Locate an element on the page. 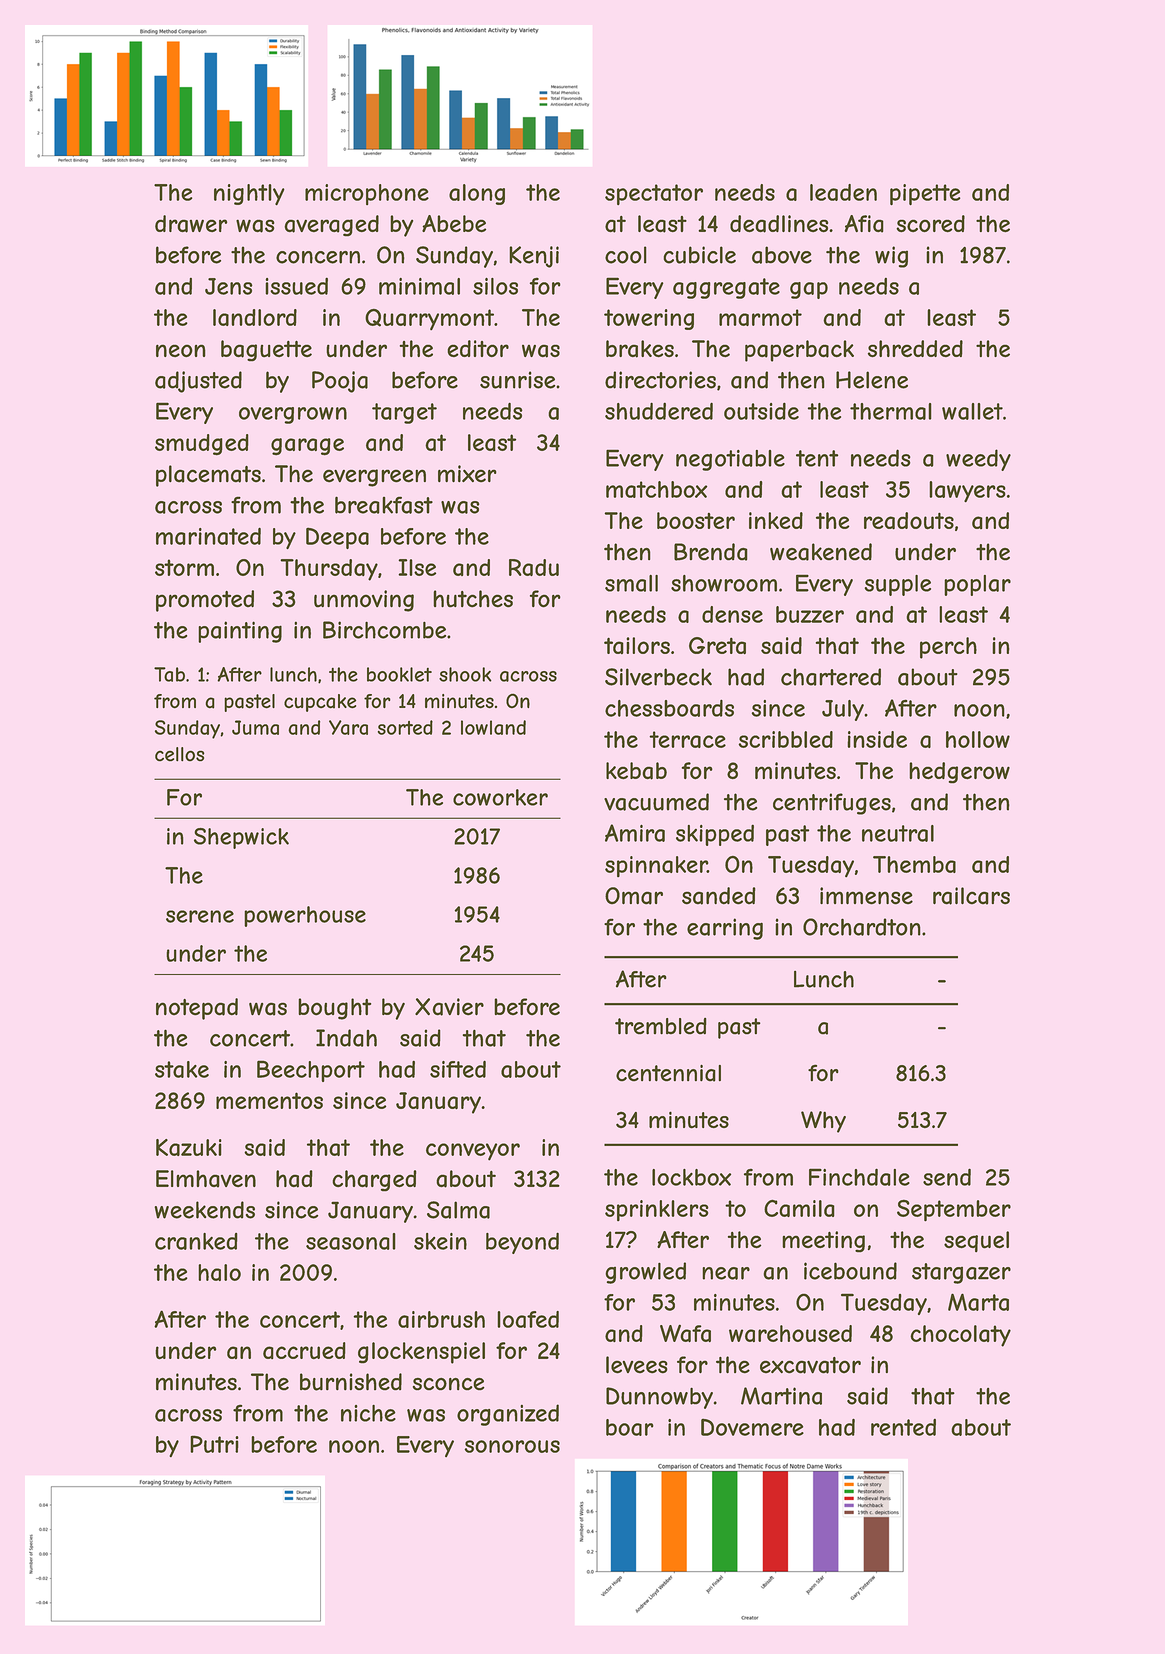  Radu is located at coordinates (534, 567).
